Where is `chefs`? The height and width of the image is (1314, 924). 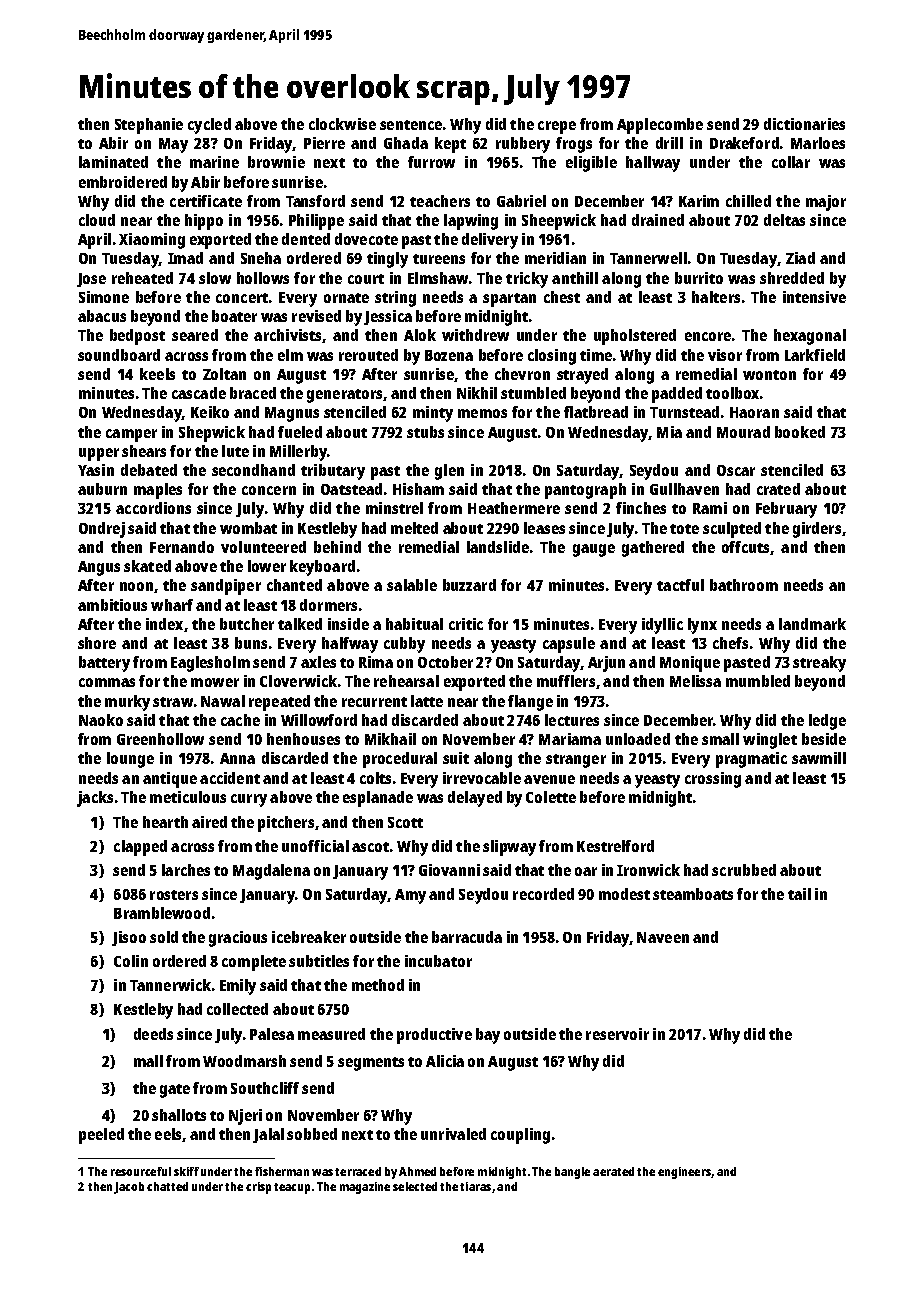
chefs is located at coordinates (730, 643).
